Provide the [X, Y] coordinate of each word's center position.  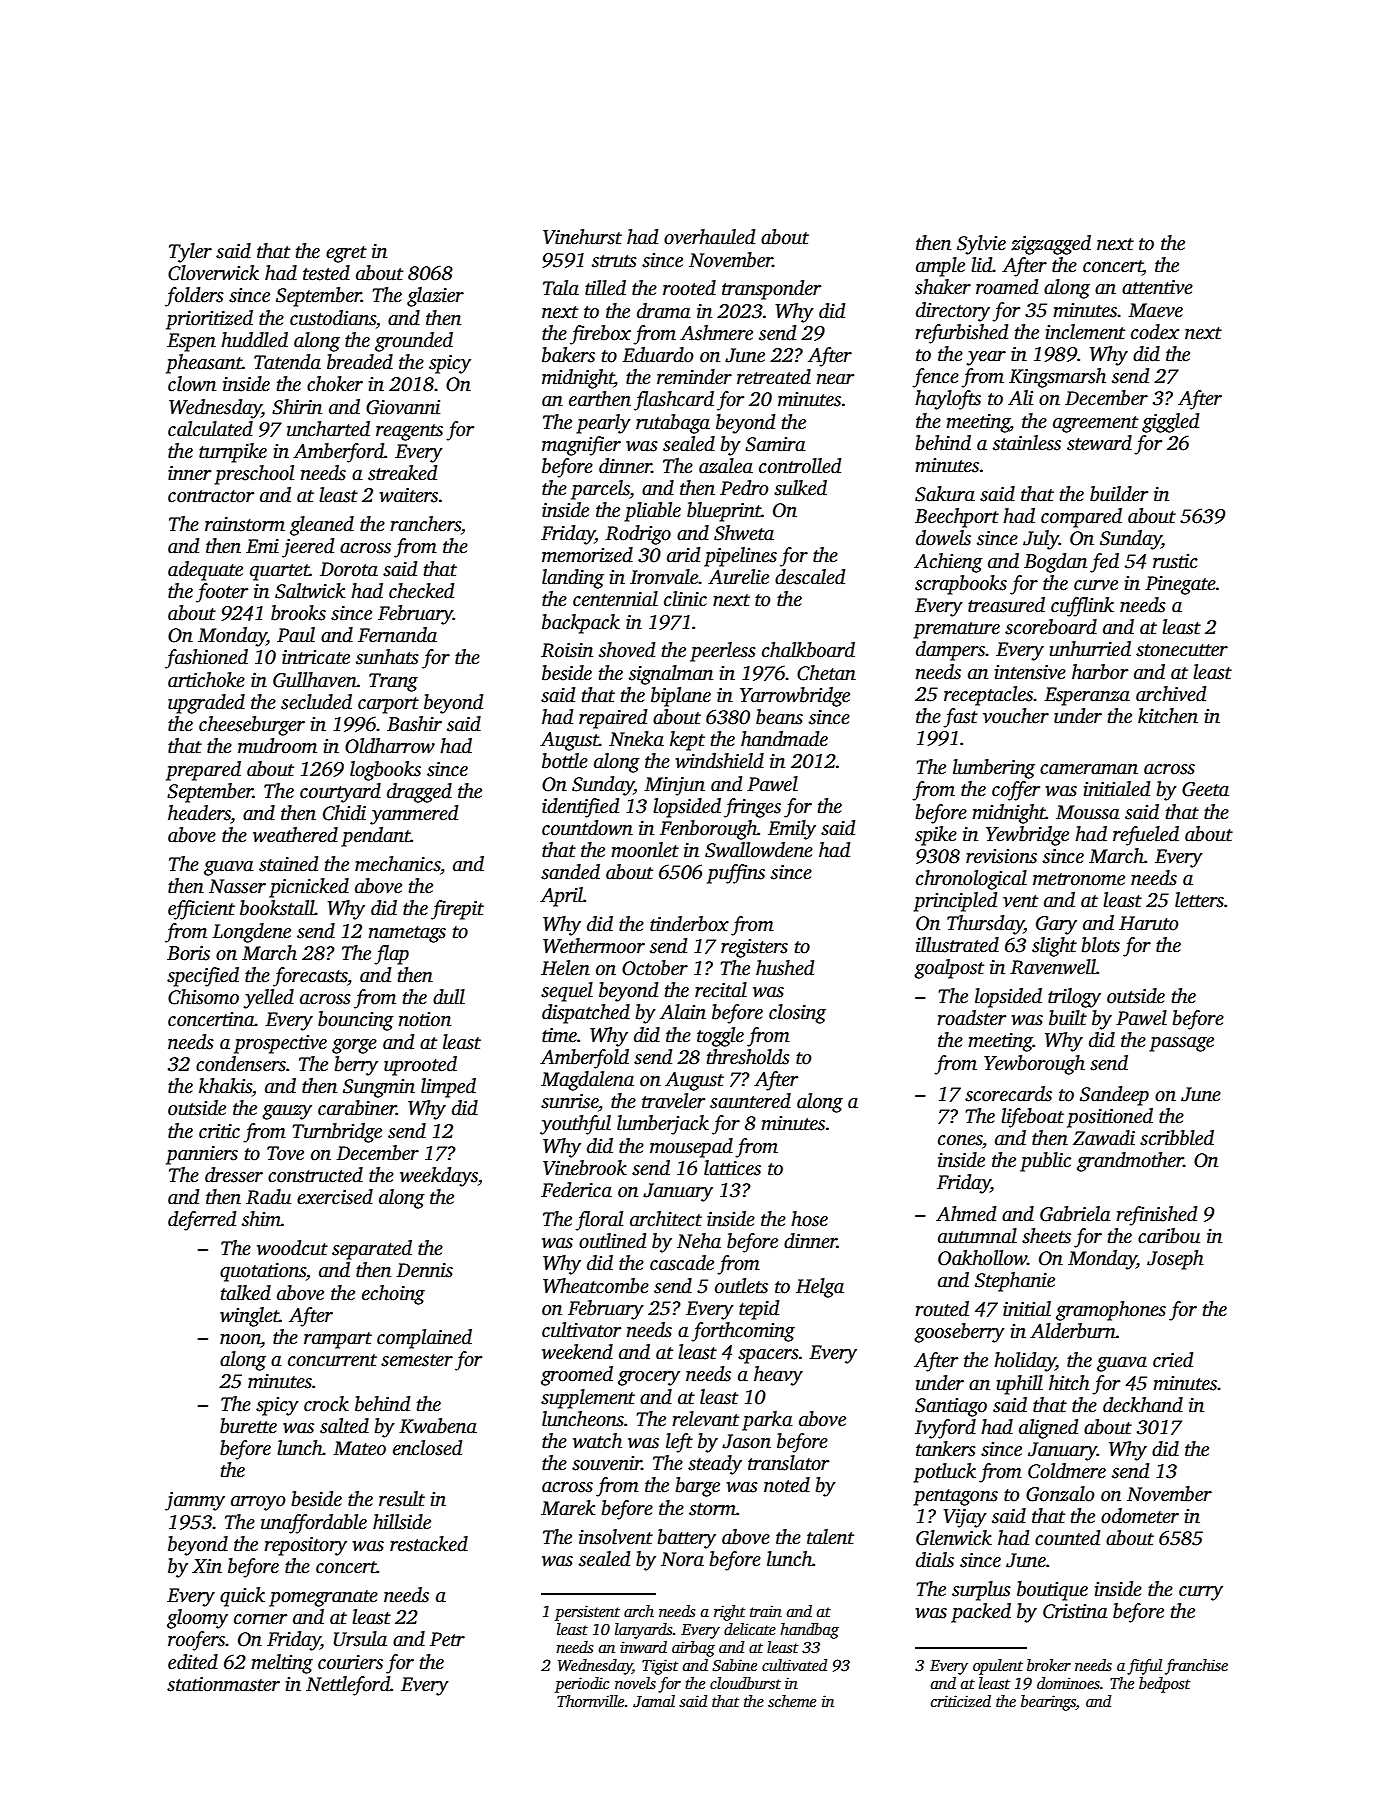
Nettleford [348, 1686]
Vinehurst [582, 237]
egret [346, 254]
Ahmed [966, 1214]
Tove [285, 1153]
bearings [1048, 1703]
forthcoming [743, 1332]
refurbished [961, 334]
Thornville [590, 1701]
